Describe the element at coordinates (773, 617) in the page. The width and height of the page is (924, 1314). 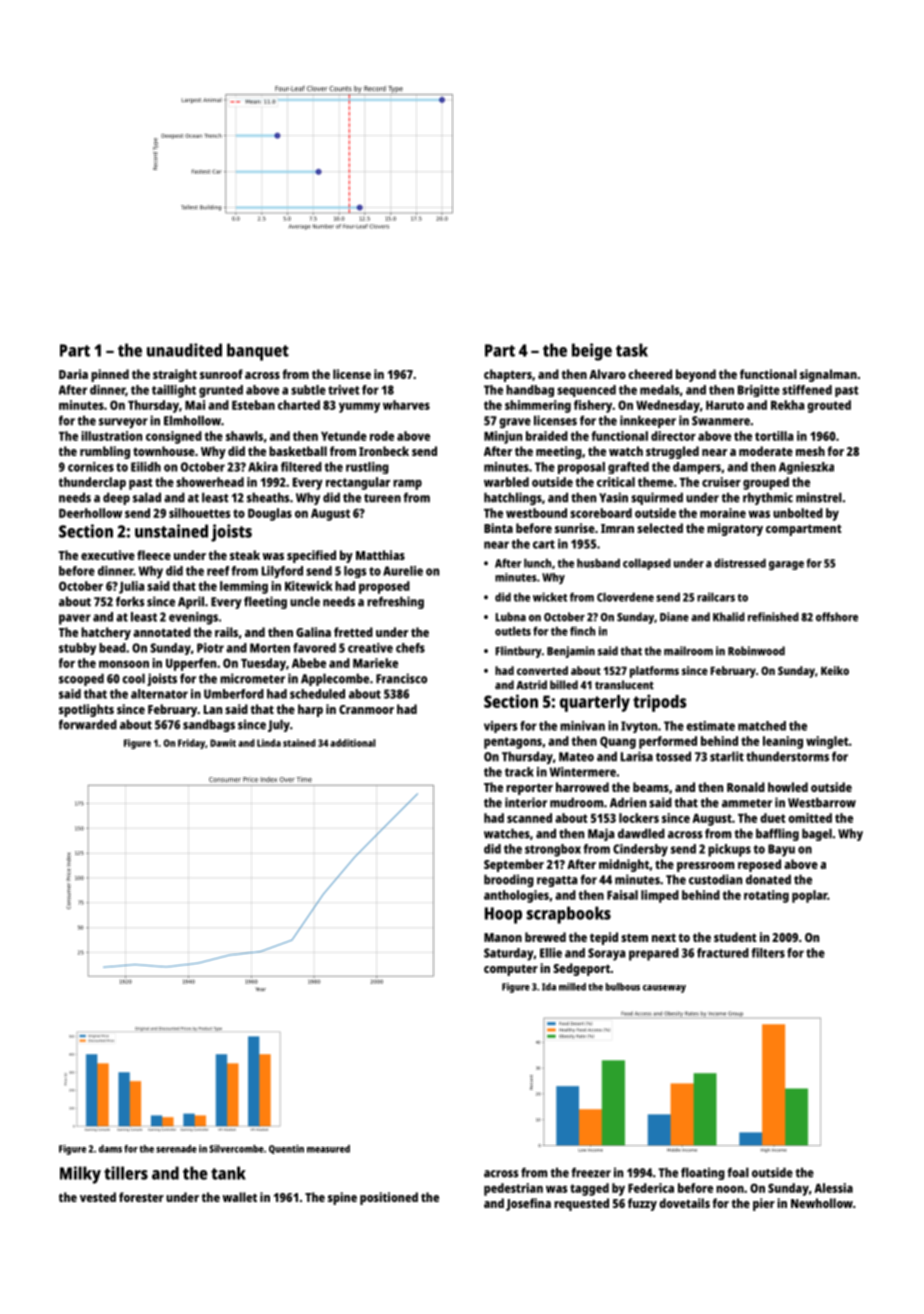
I see `refinished` at that location.
